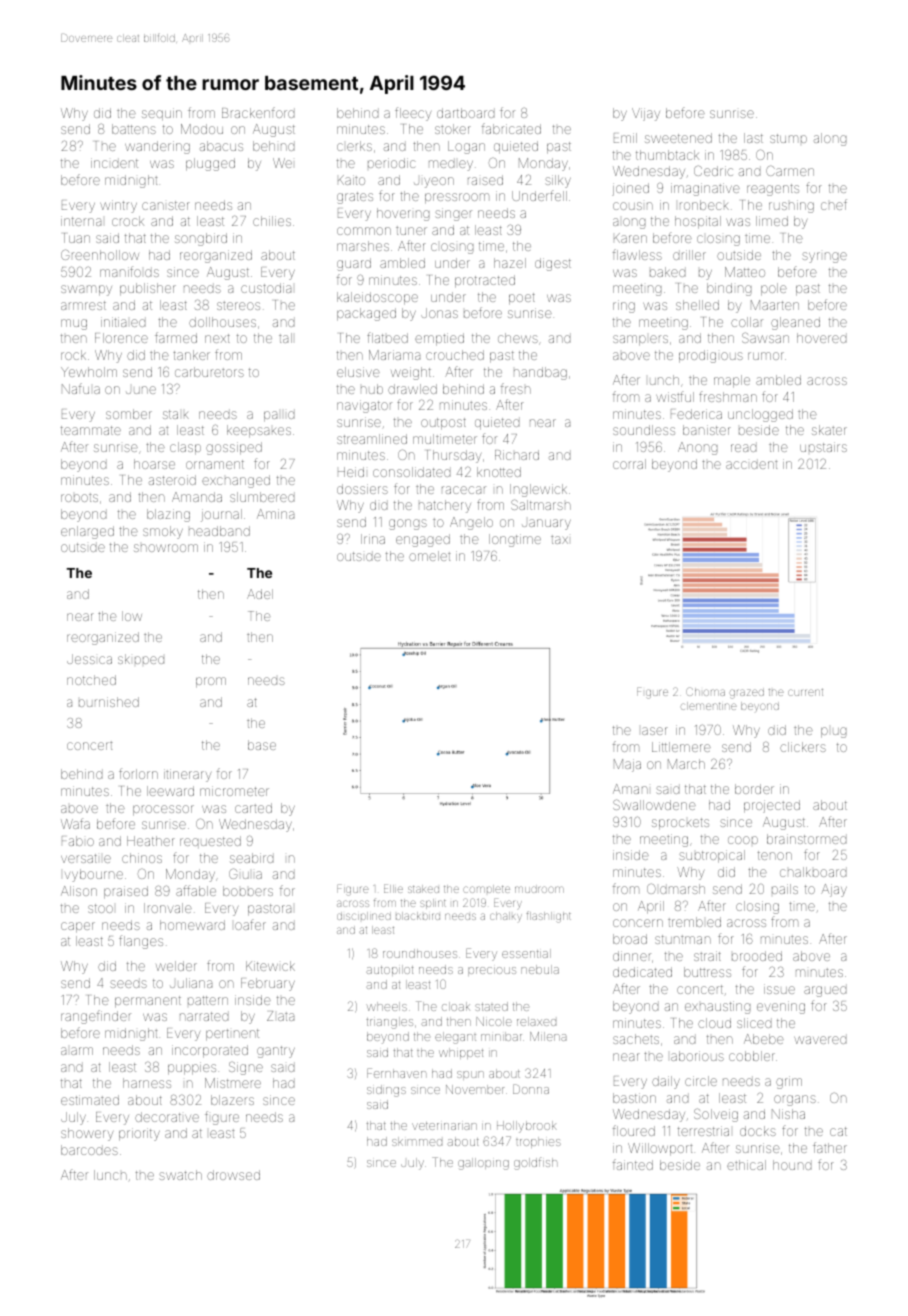 This image has width=908, height=1316. I want to click on sachets, so click(636, 1039).
